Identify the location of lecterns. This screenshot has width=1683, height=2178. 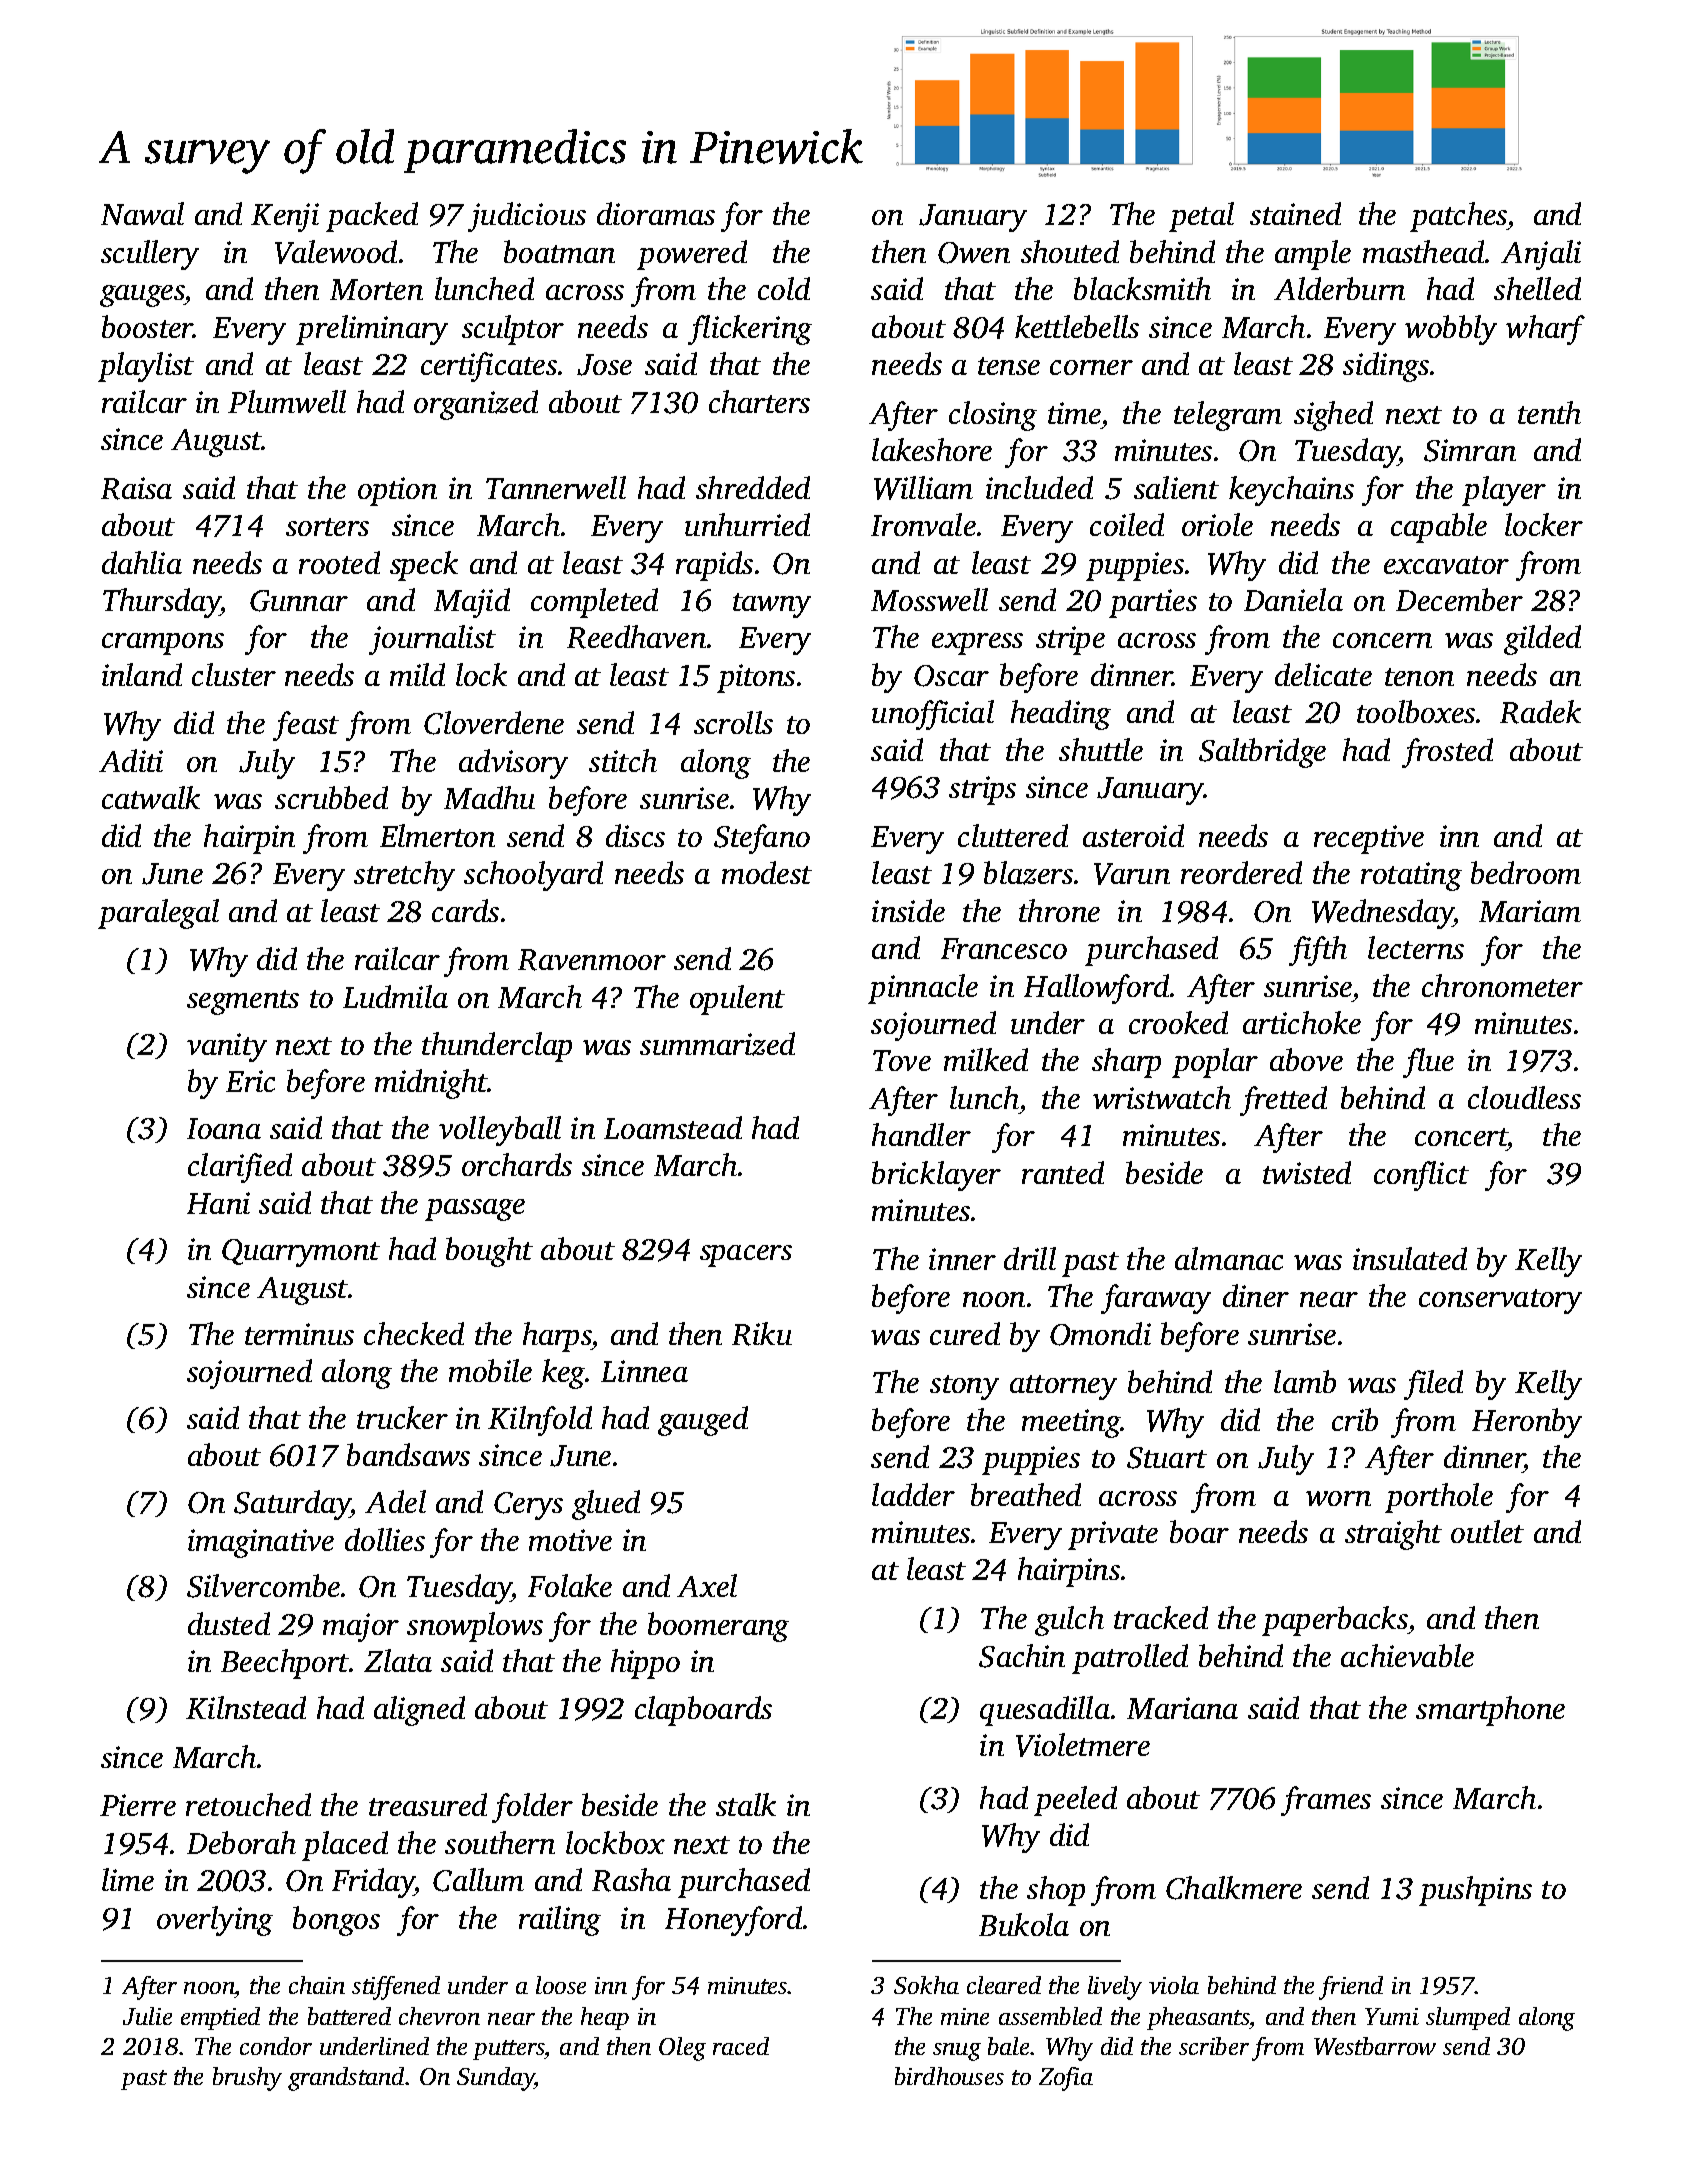
(1416, 947).
